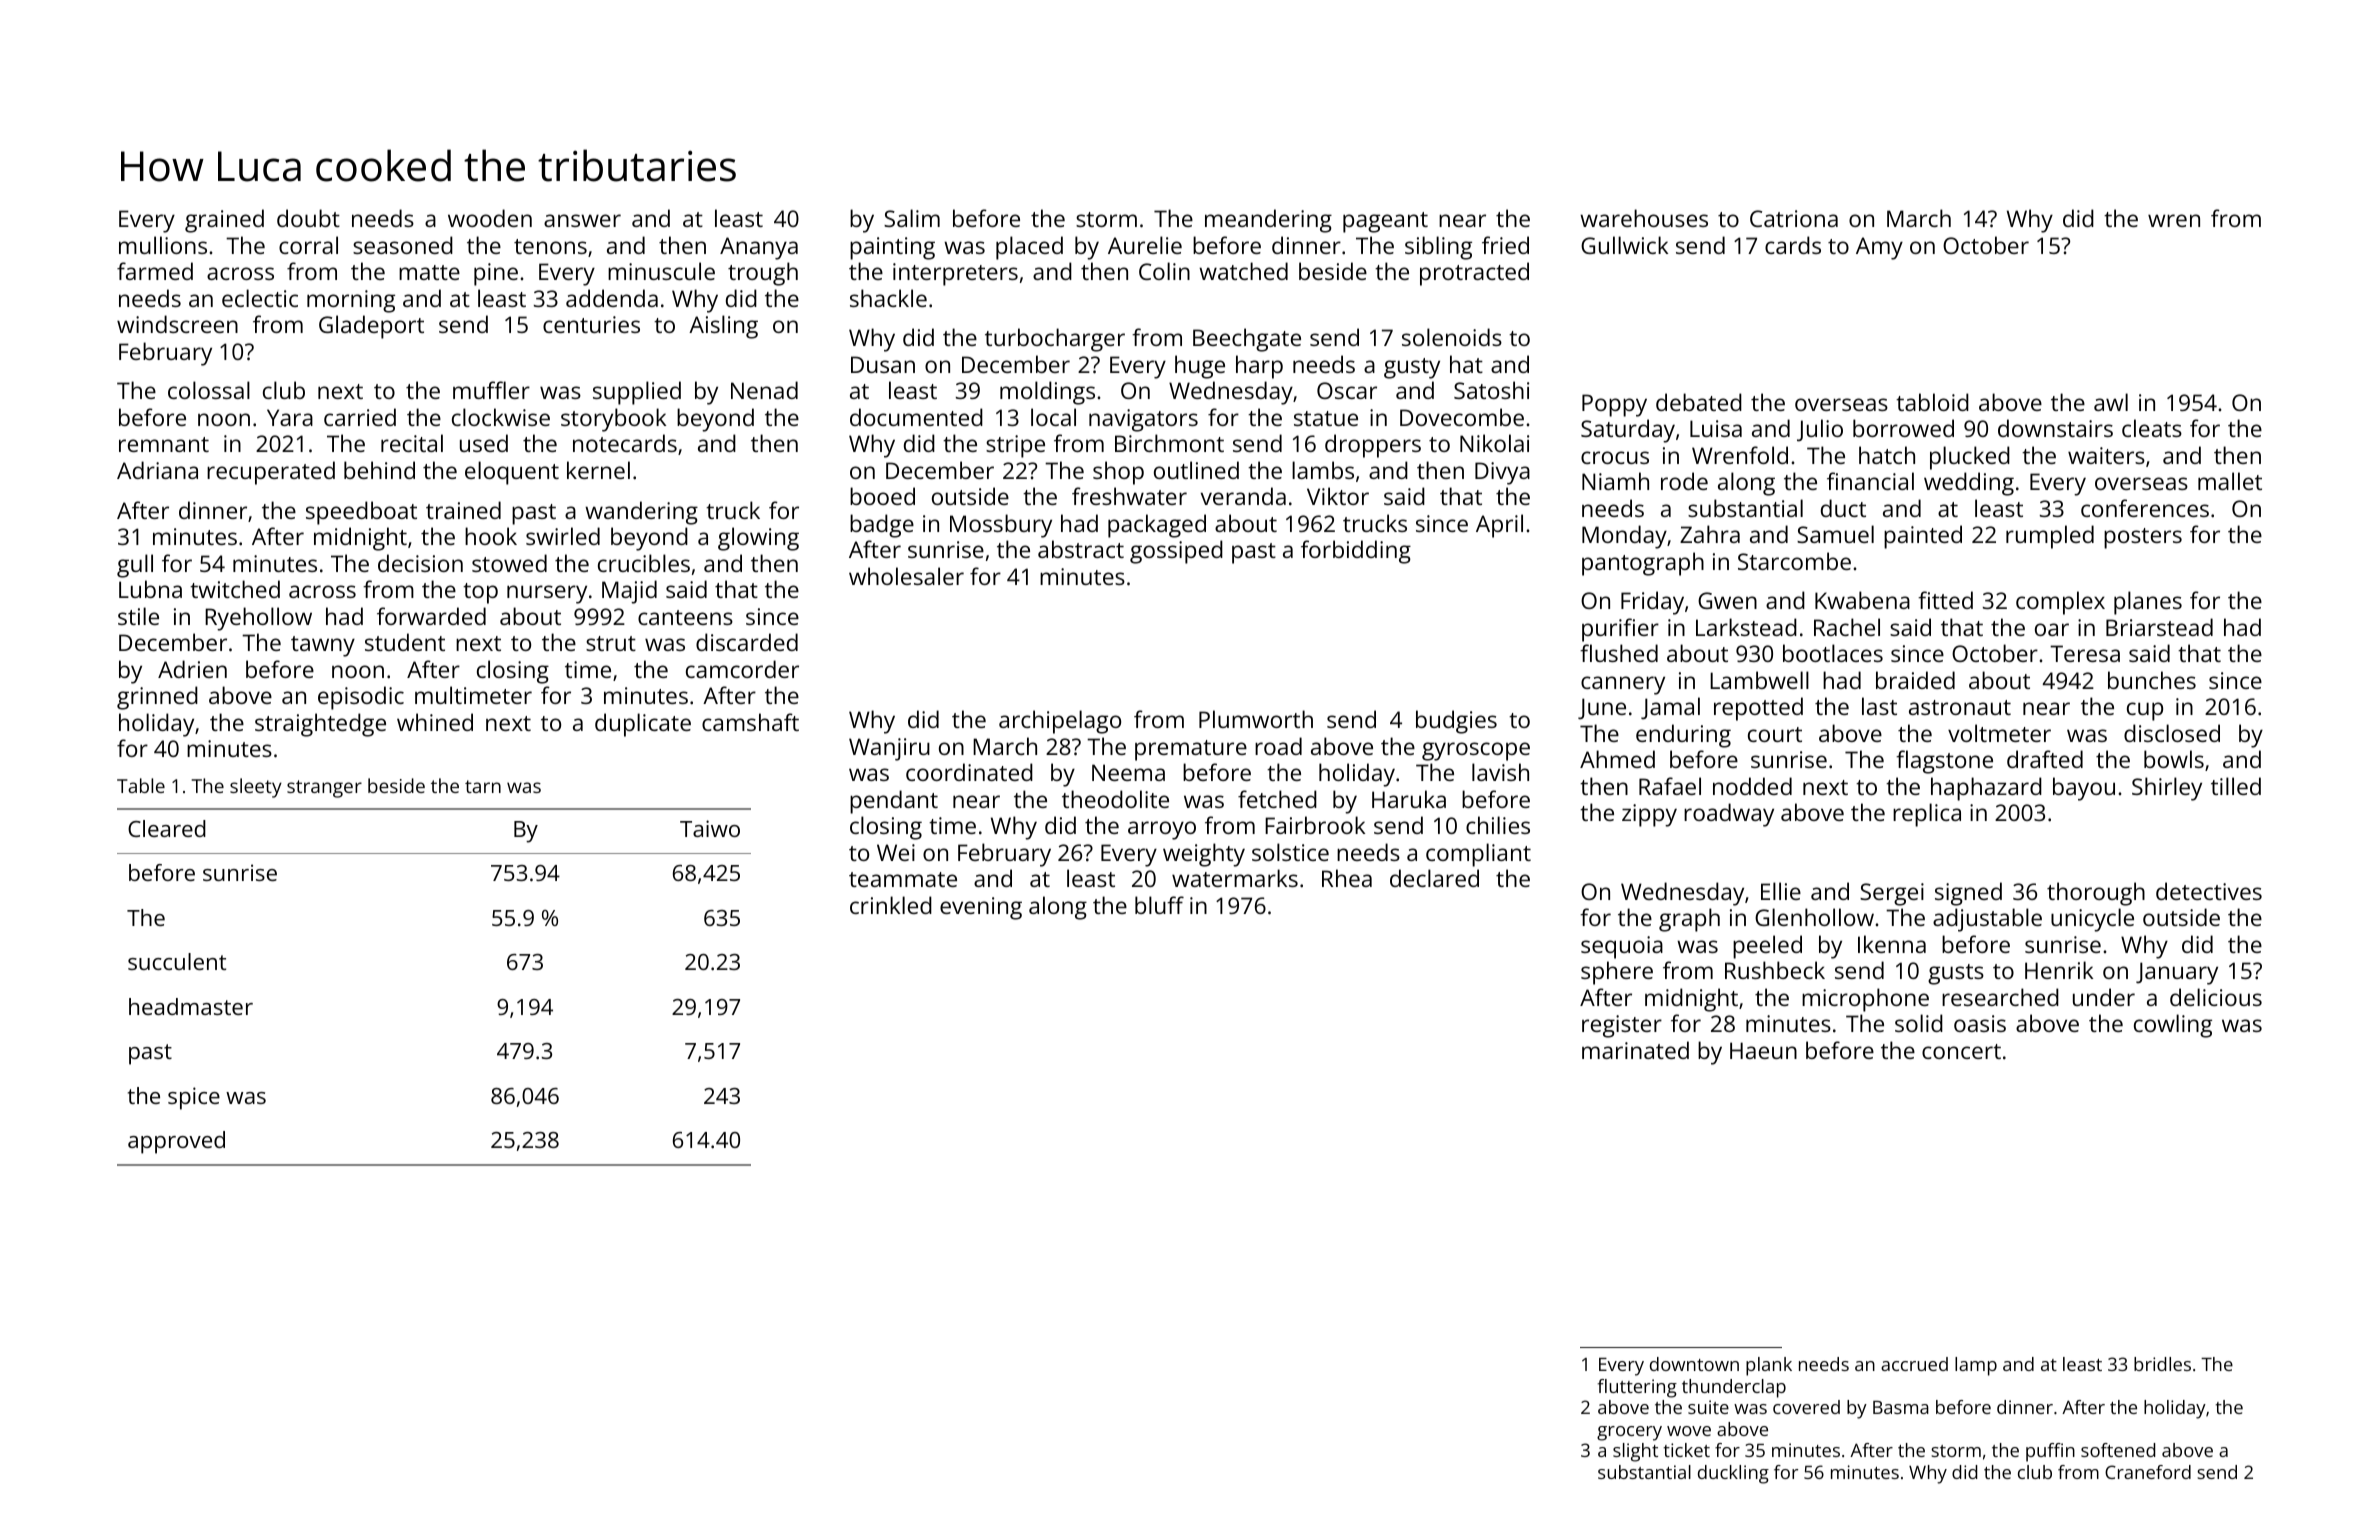 The width and height of the screenshot is (2380, 1540). Describe the element at coordinates (2143, 538) in the screenshot. I see `posters` at that location.
